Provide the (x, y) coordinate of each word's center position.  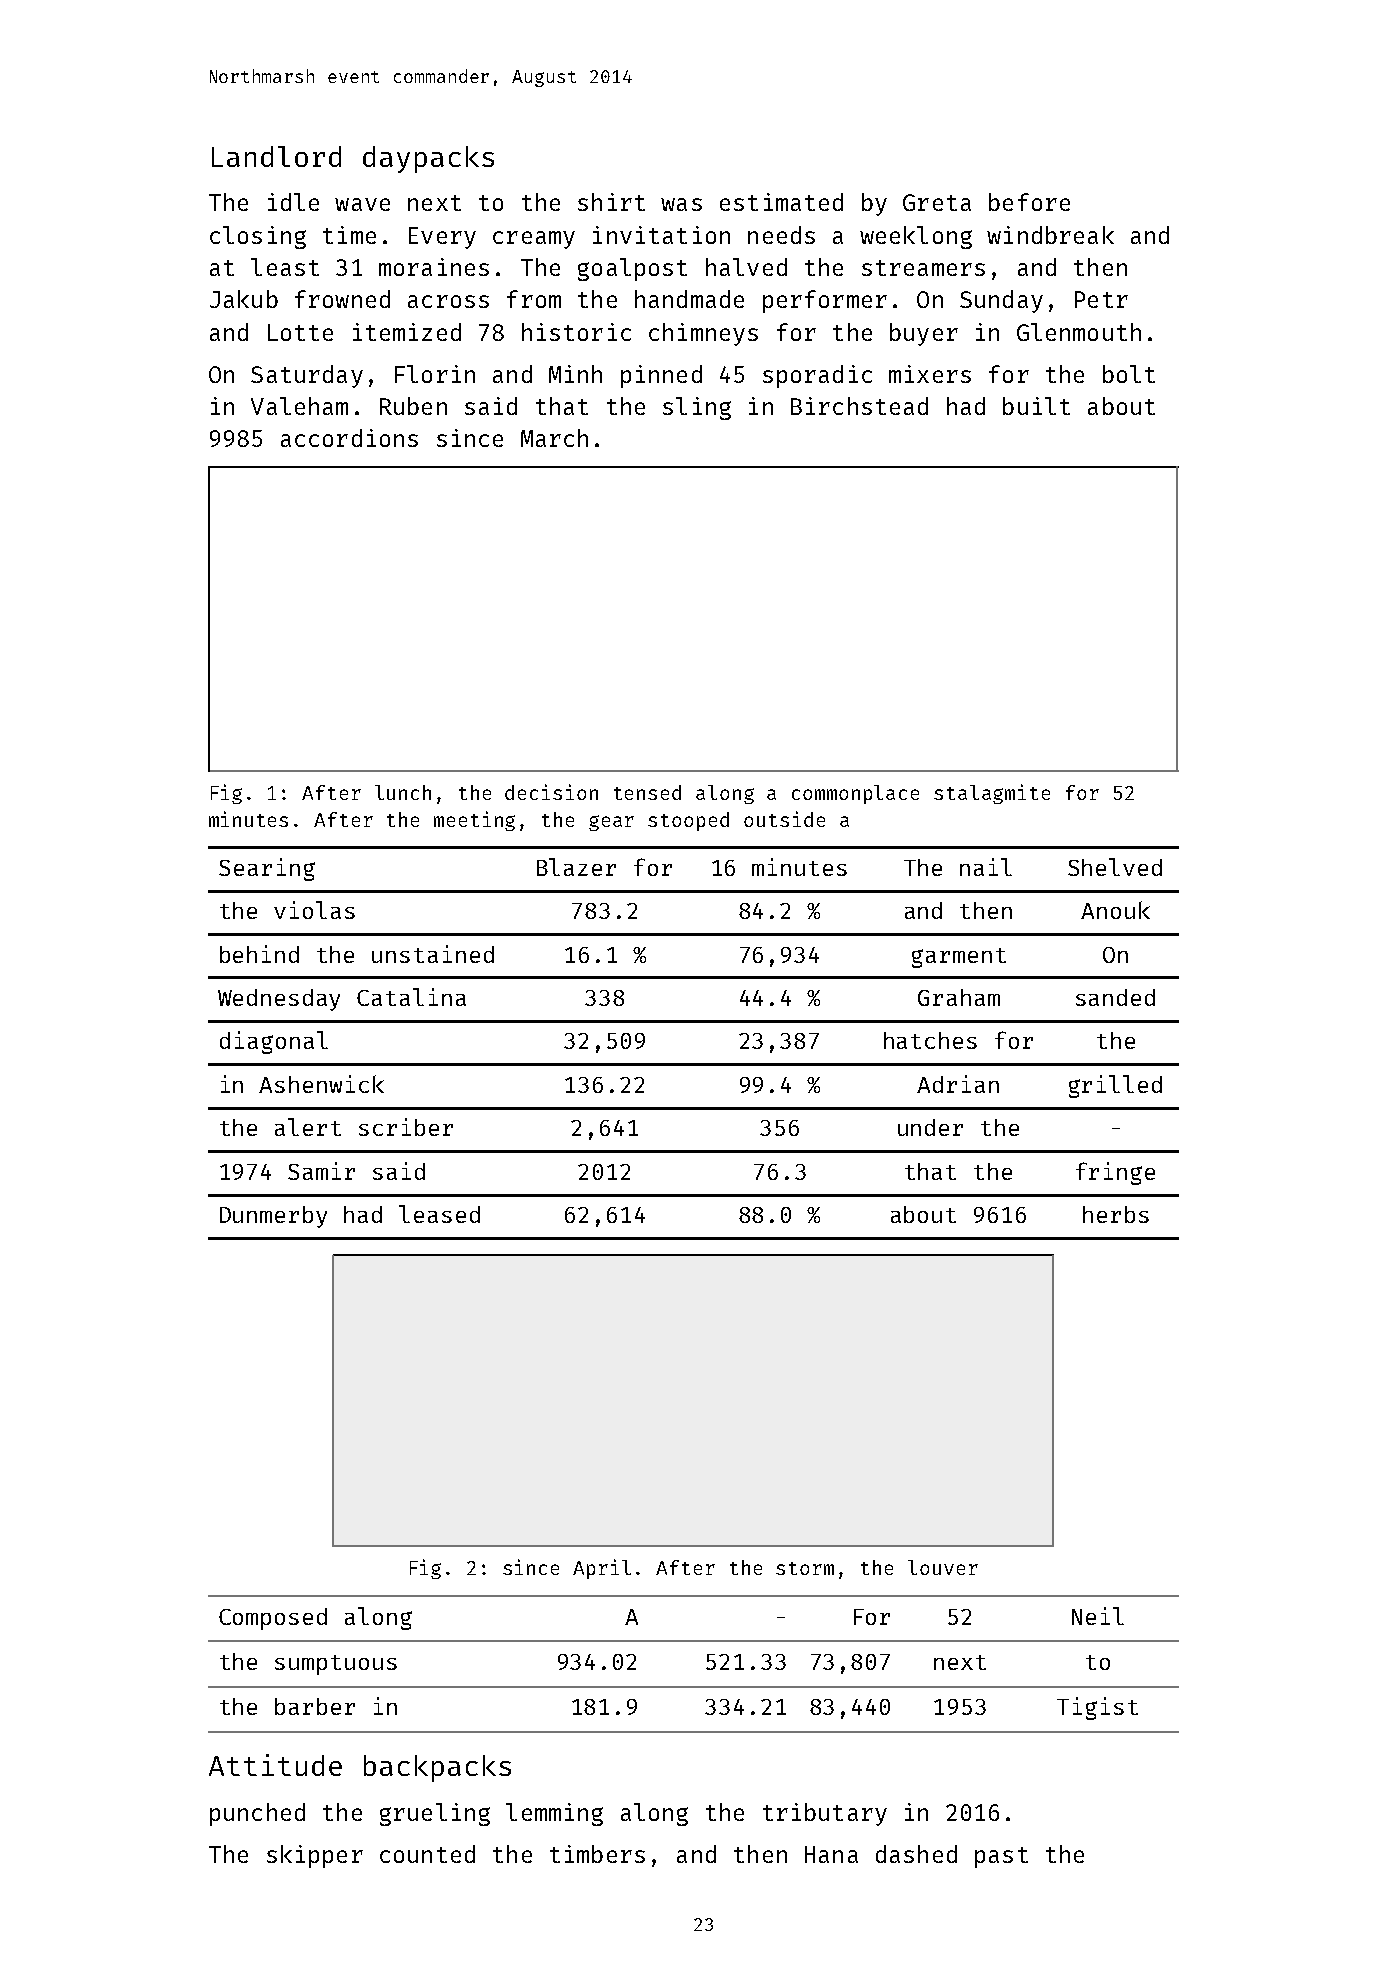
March (554, 438)
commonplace (855, 794)
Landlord (276, 156)
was (681, 204)
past (1001, 1857)
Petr (1101, 299)
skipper (315, 1856)
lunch (403, 792)
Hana (831, 1854)
